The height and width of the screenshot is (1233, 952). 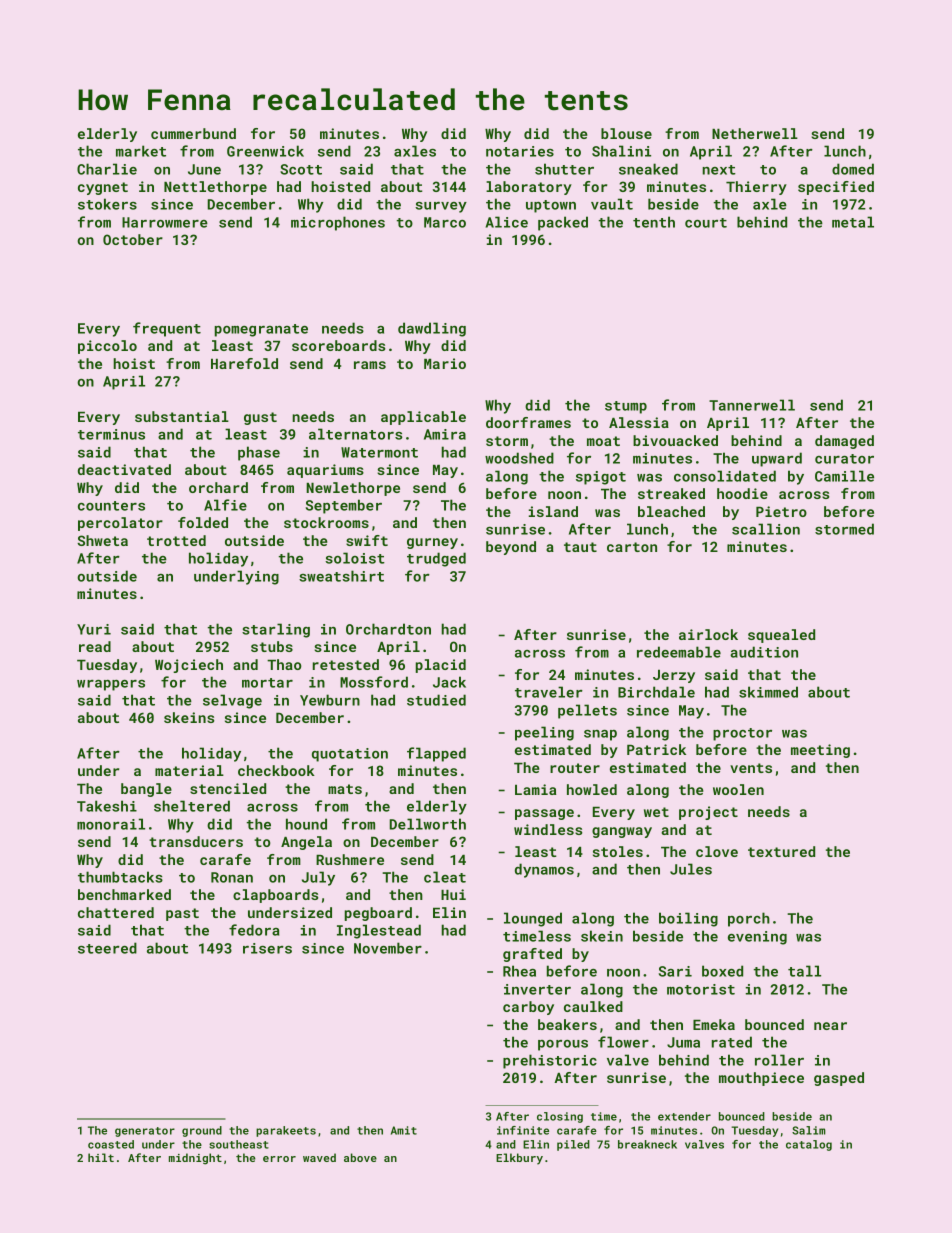 I want to click on southeast, so click(x=239, y=1144).
